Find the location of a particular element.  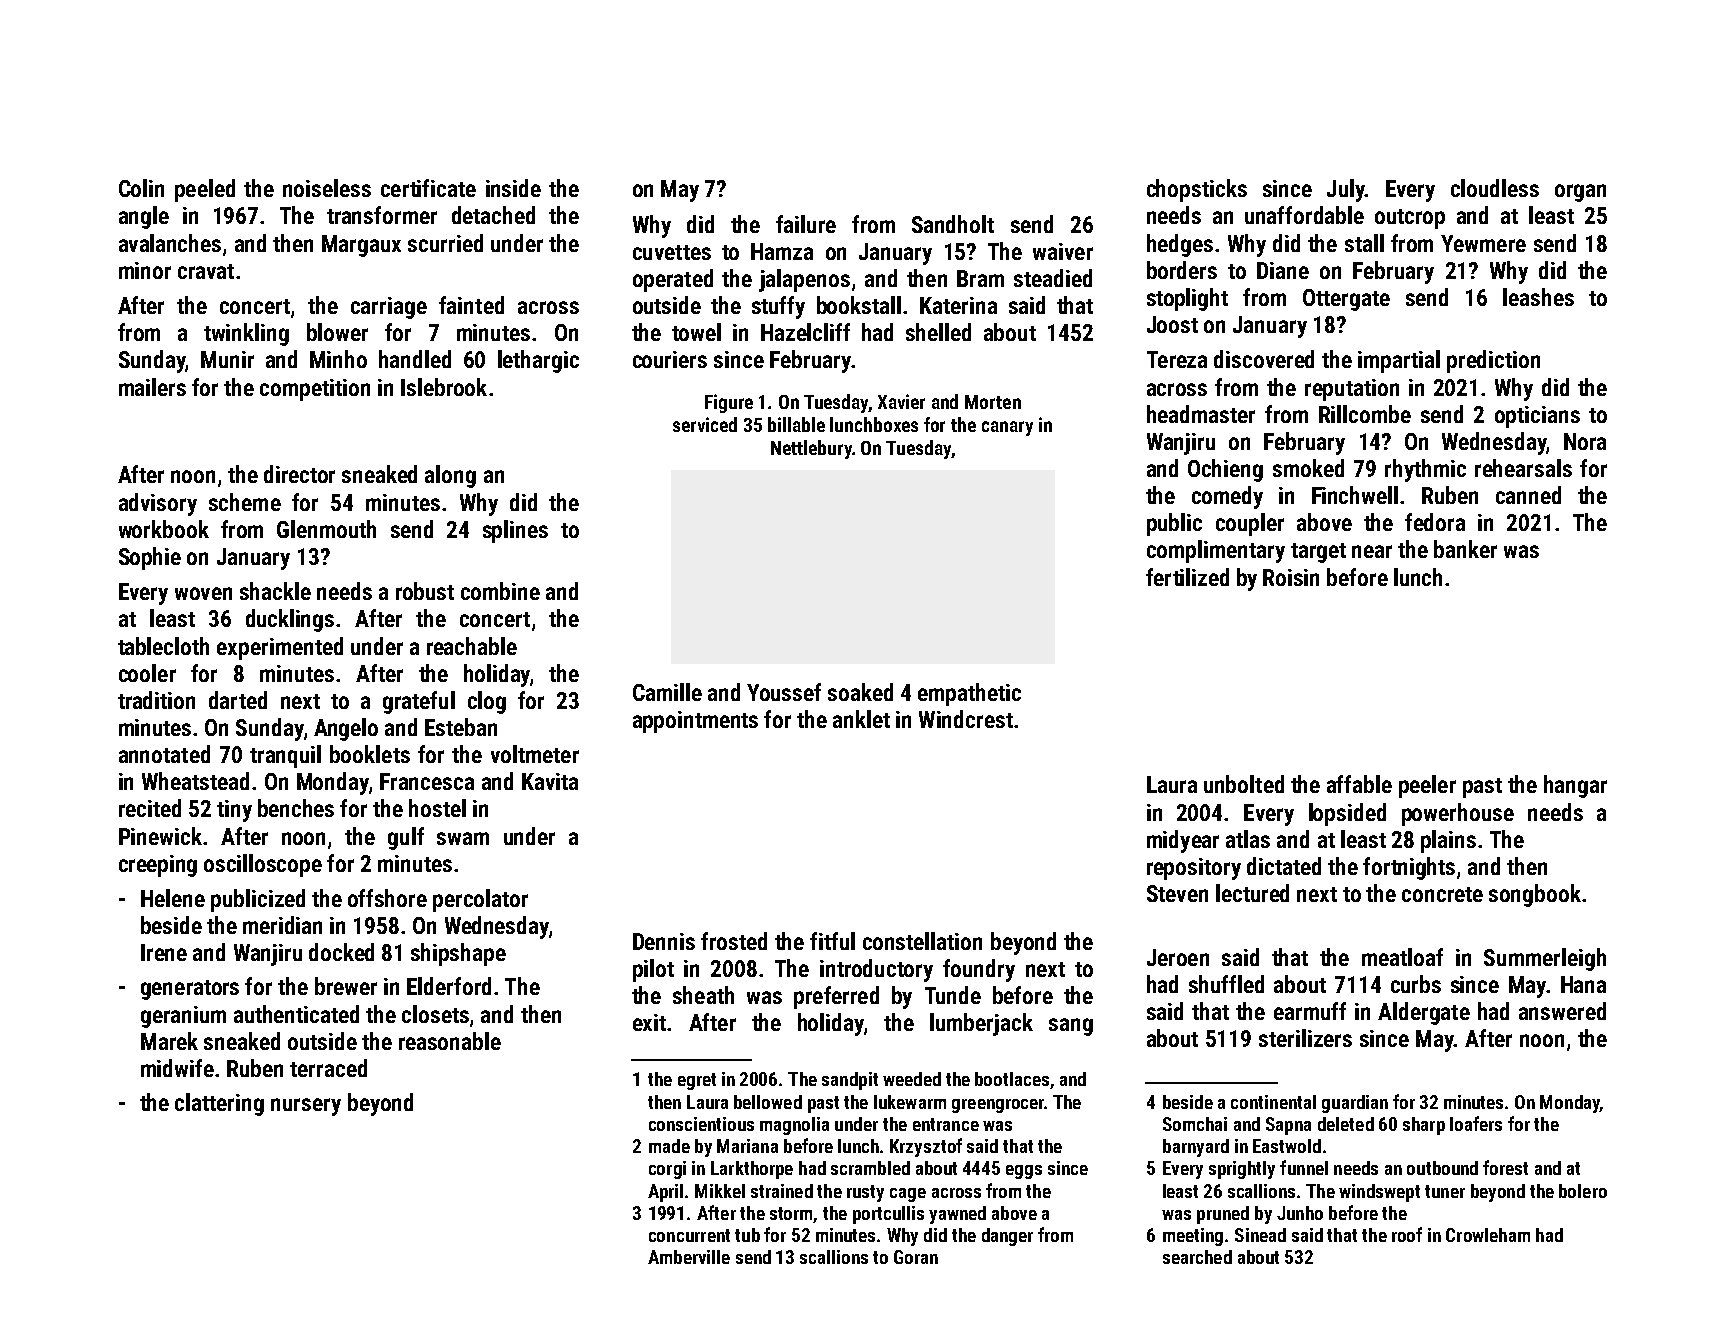

weeded is located at coordinates (912, 1079).
